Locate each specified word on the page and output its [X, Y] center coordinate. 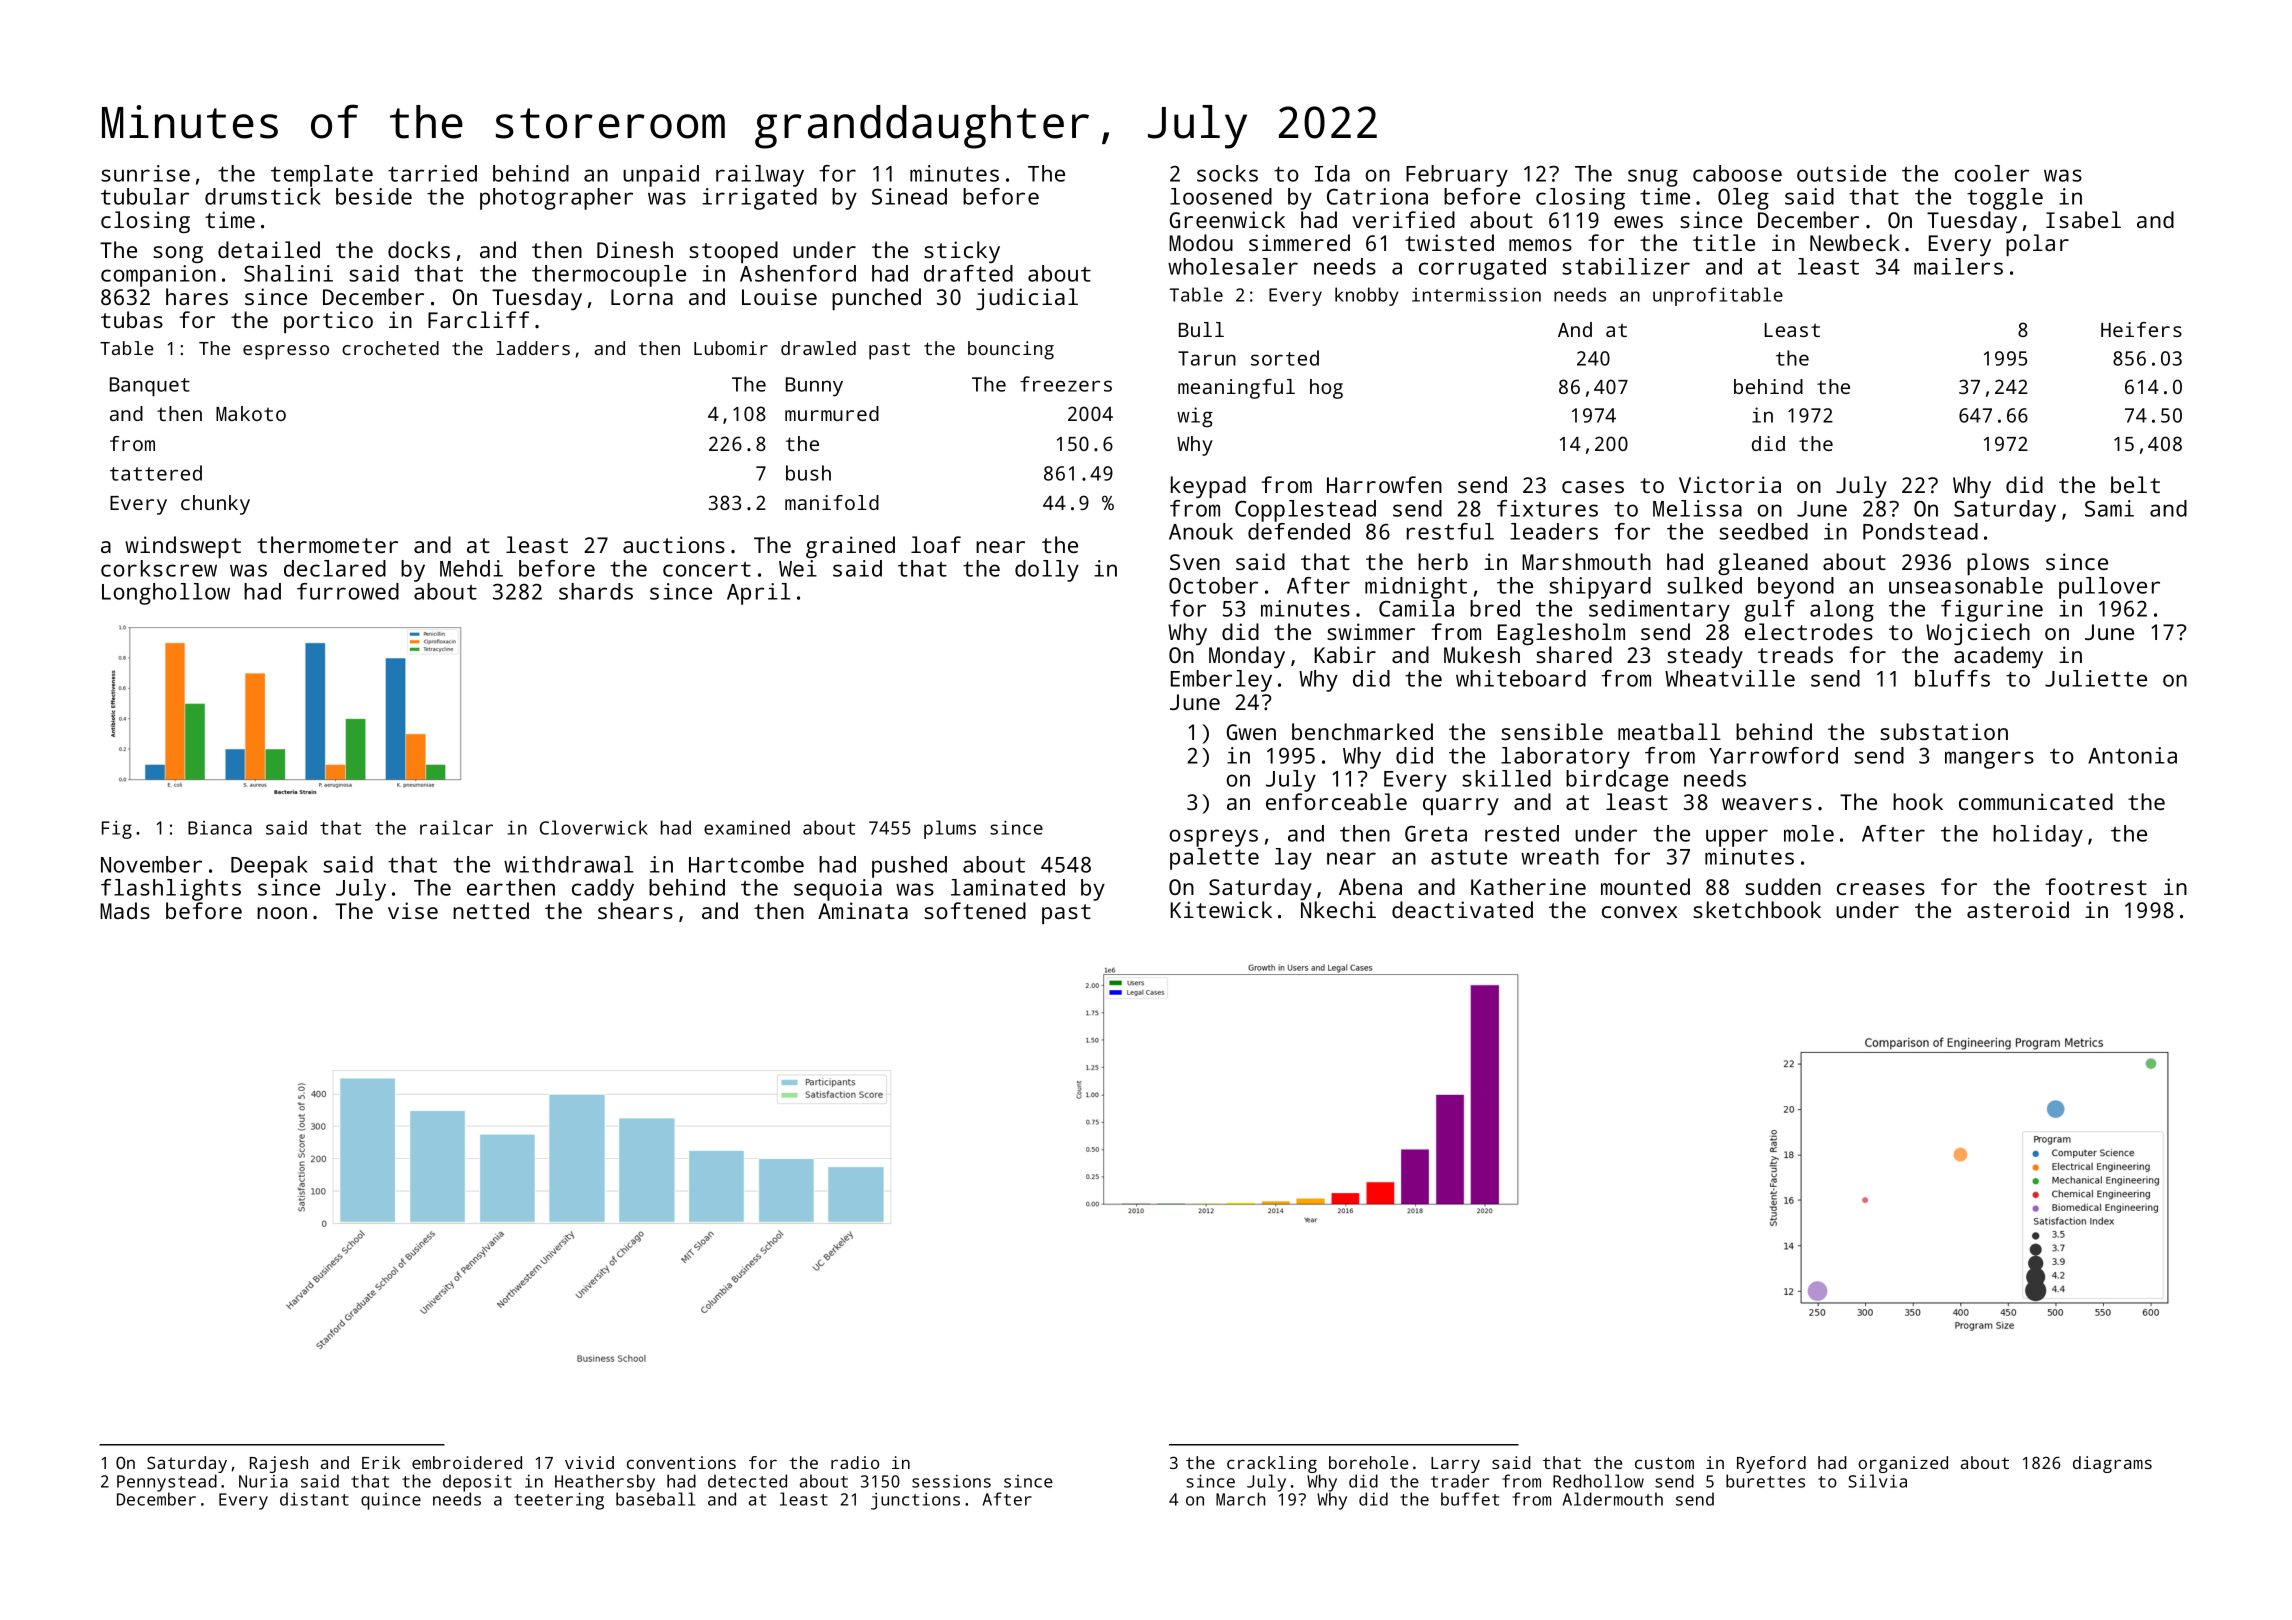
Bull [1201, 329]
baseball [655, 1499]
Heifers [2141, 329]
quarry [1461, 806]
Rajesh [279, 1464]
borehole [1368, 1462]
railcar [456, 827]
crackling [1272, 1464]
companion [158, 276]
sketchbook [1757, 909]
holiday [2038, 836]
